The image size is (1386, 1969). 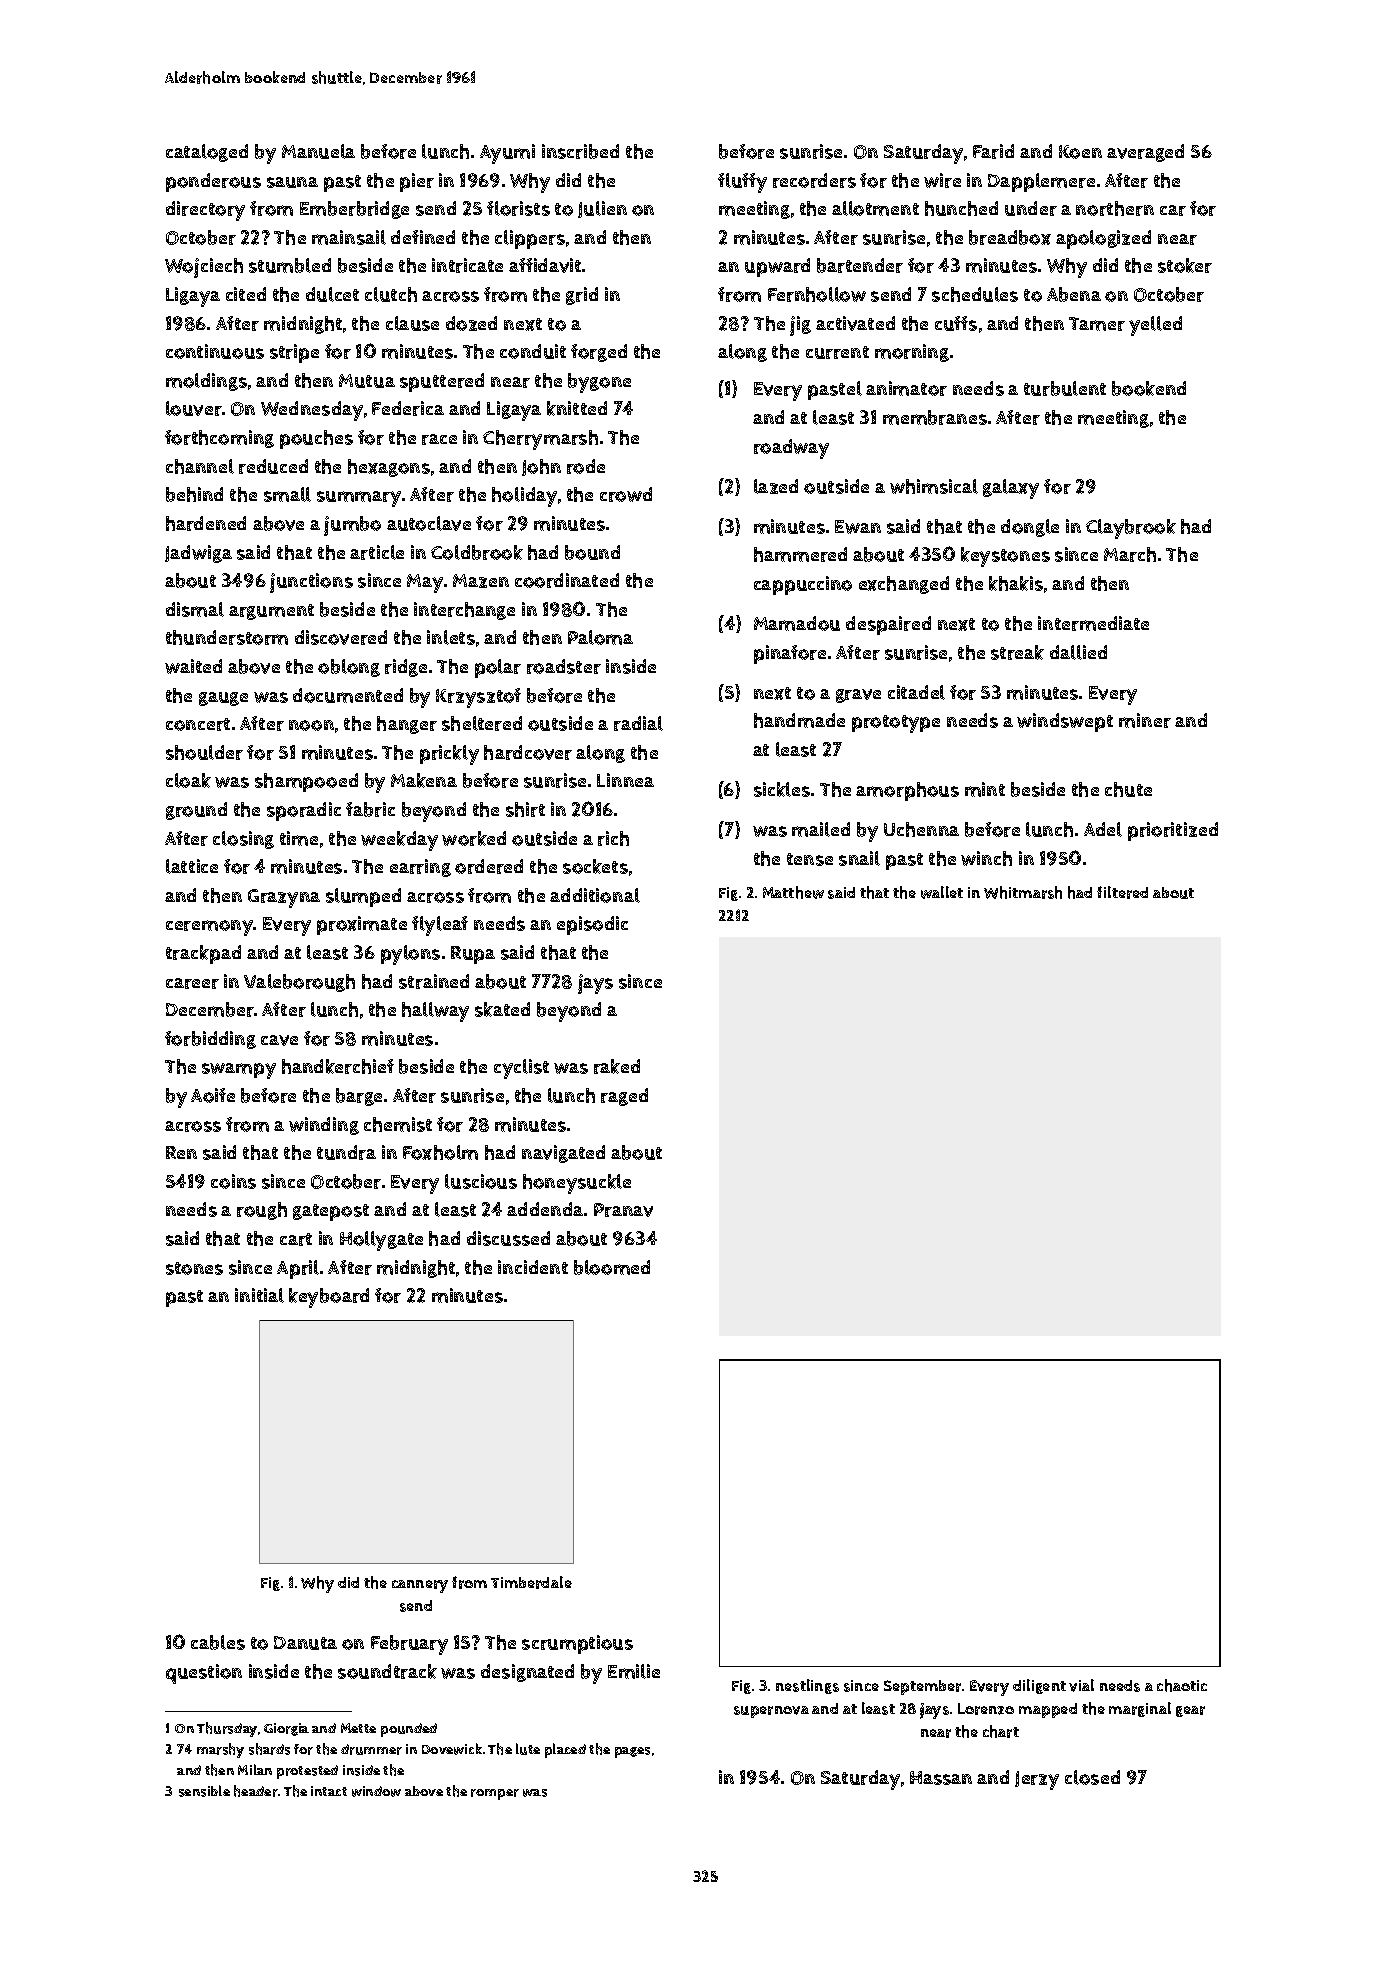 I want to click on Emilie, so click(x=634, y=1671).
